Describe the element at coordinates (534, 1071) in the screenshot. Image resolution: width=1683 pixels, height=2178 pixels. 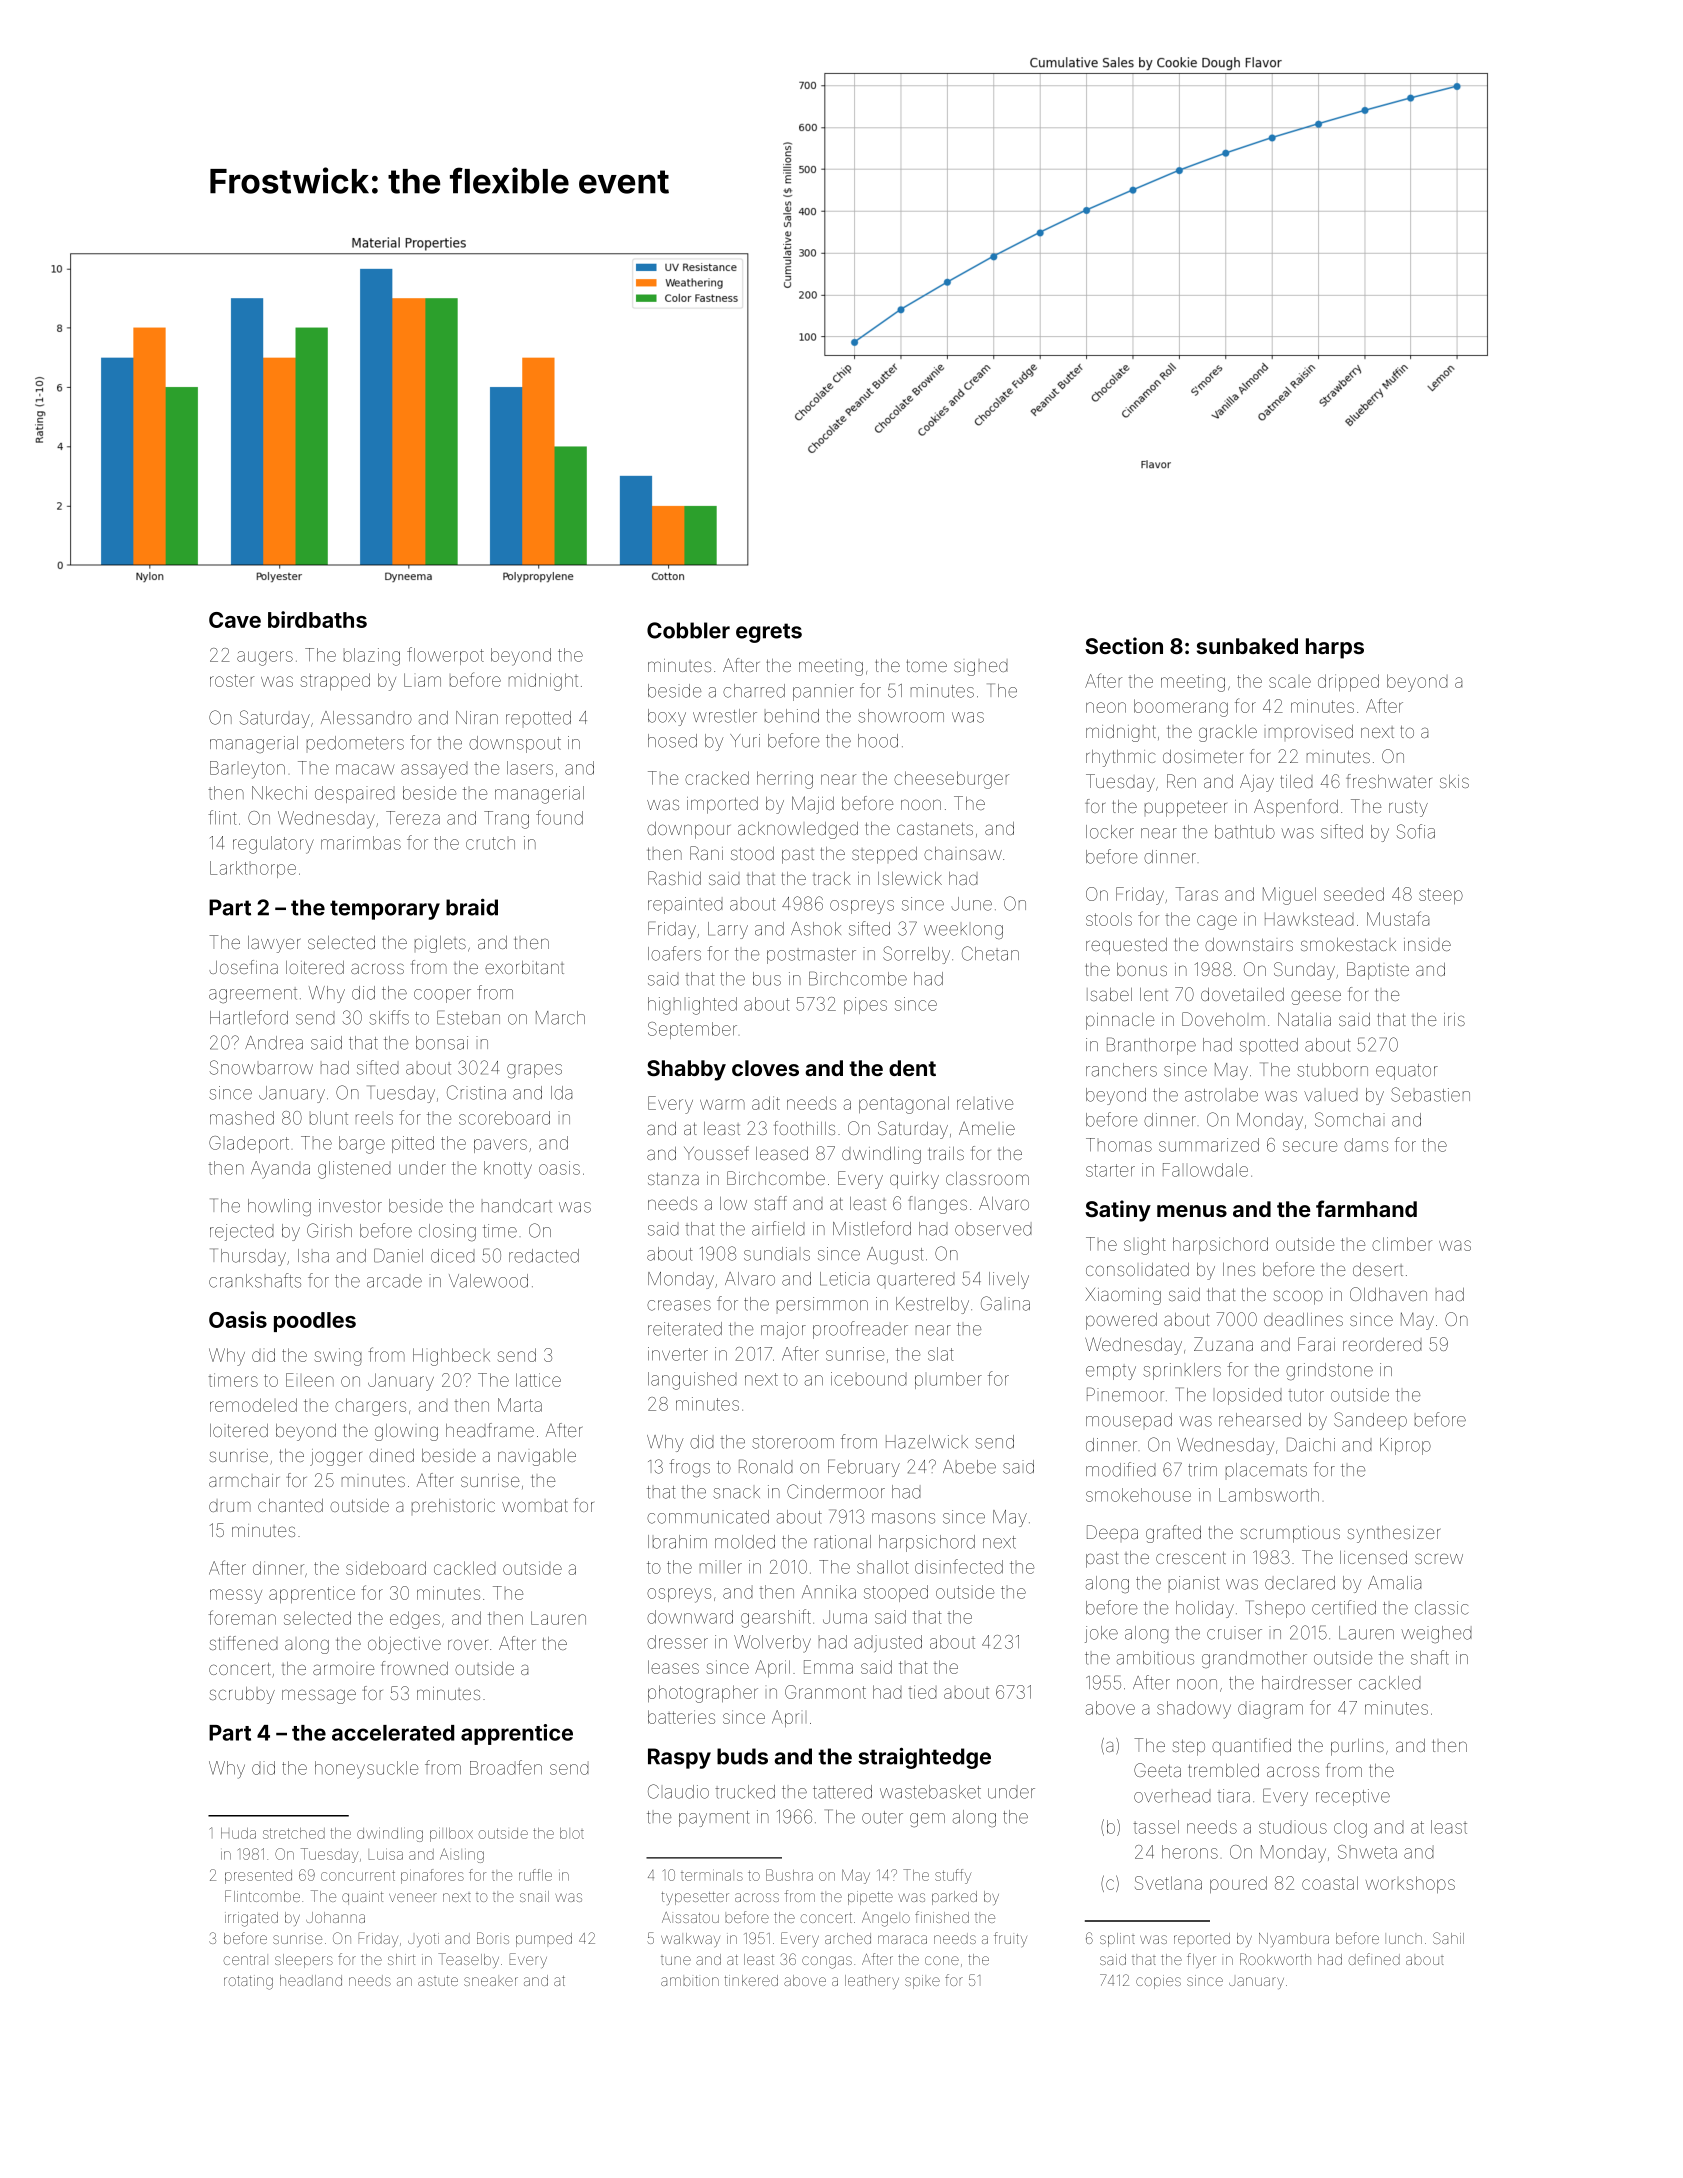
I see `grapes` at that location.
